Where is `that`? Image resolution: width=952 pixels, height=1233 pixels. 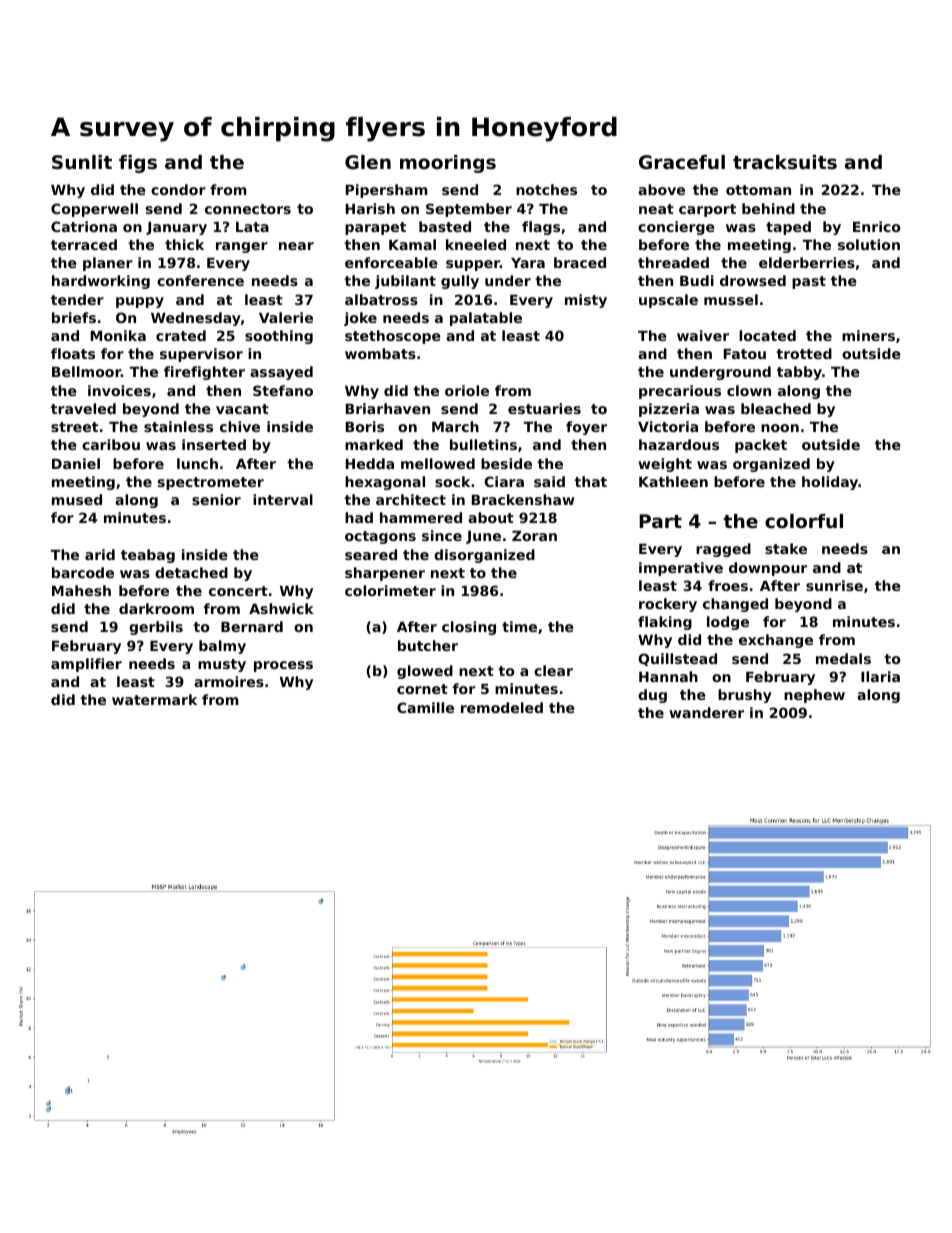 that is located at coordinates (590, 481).
